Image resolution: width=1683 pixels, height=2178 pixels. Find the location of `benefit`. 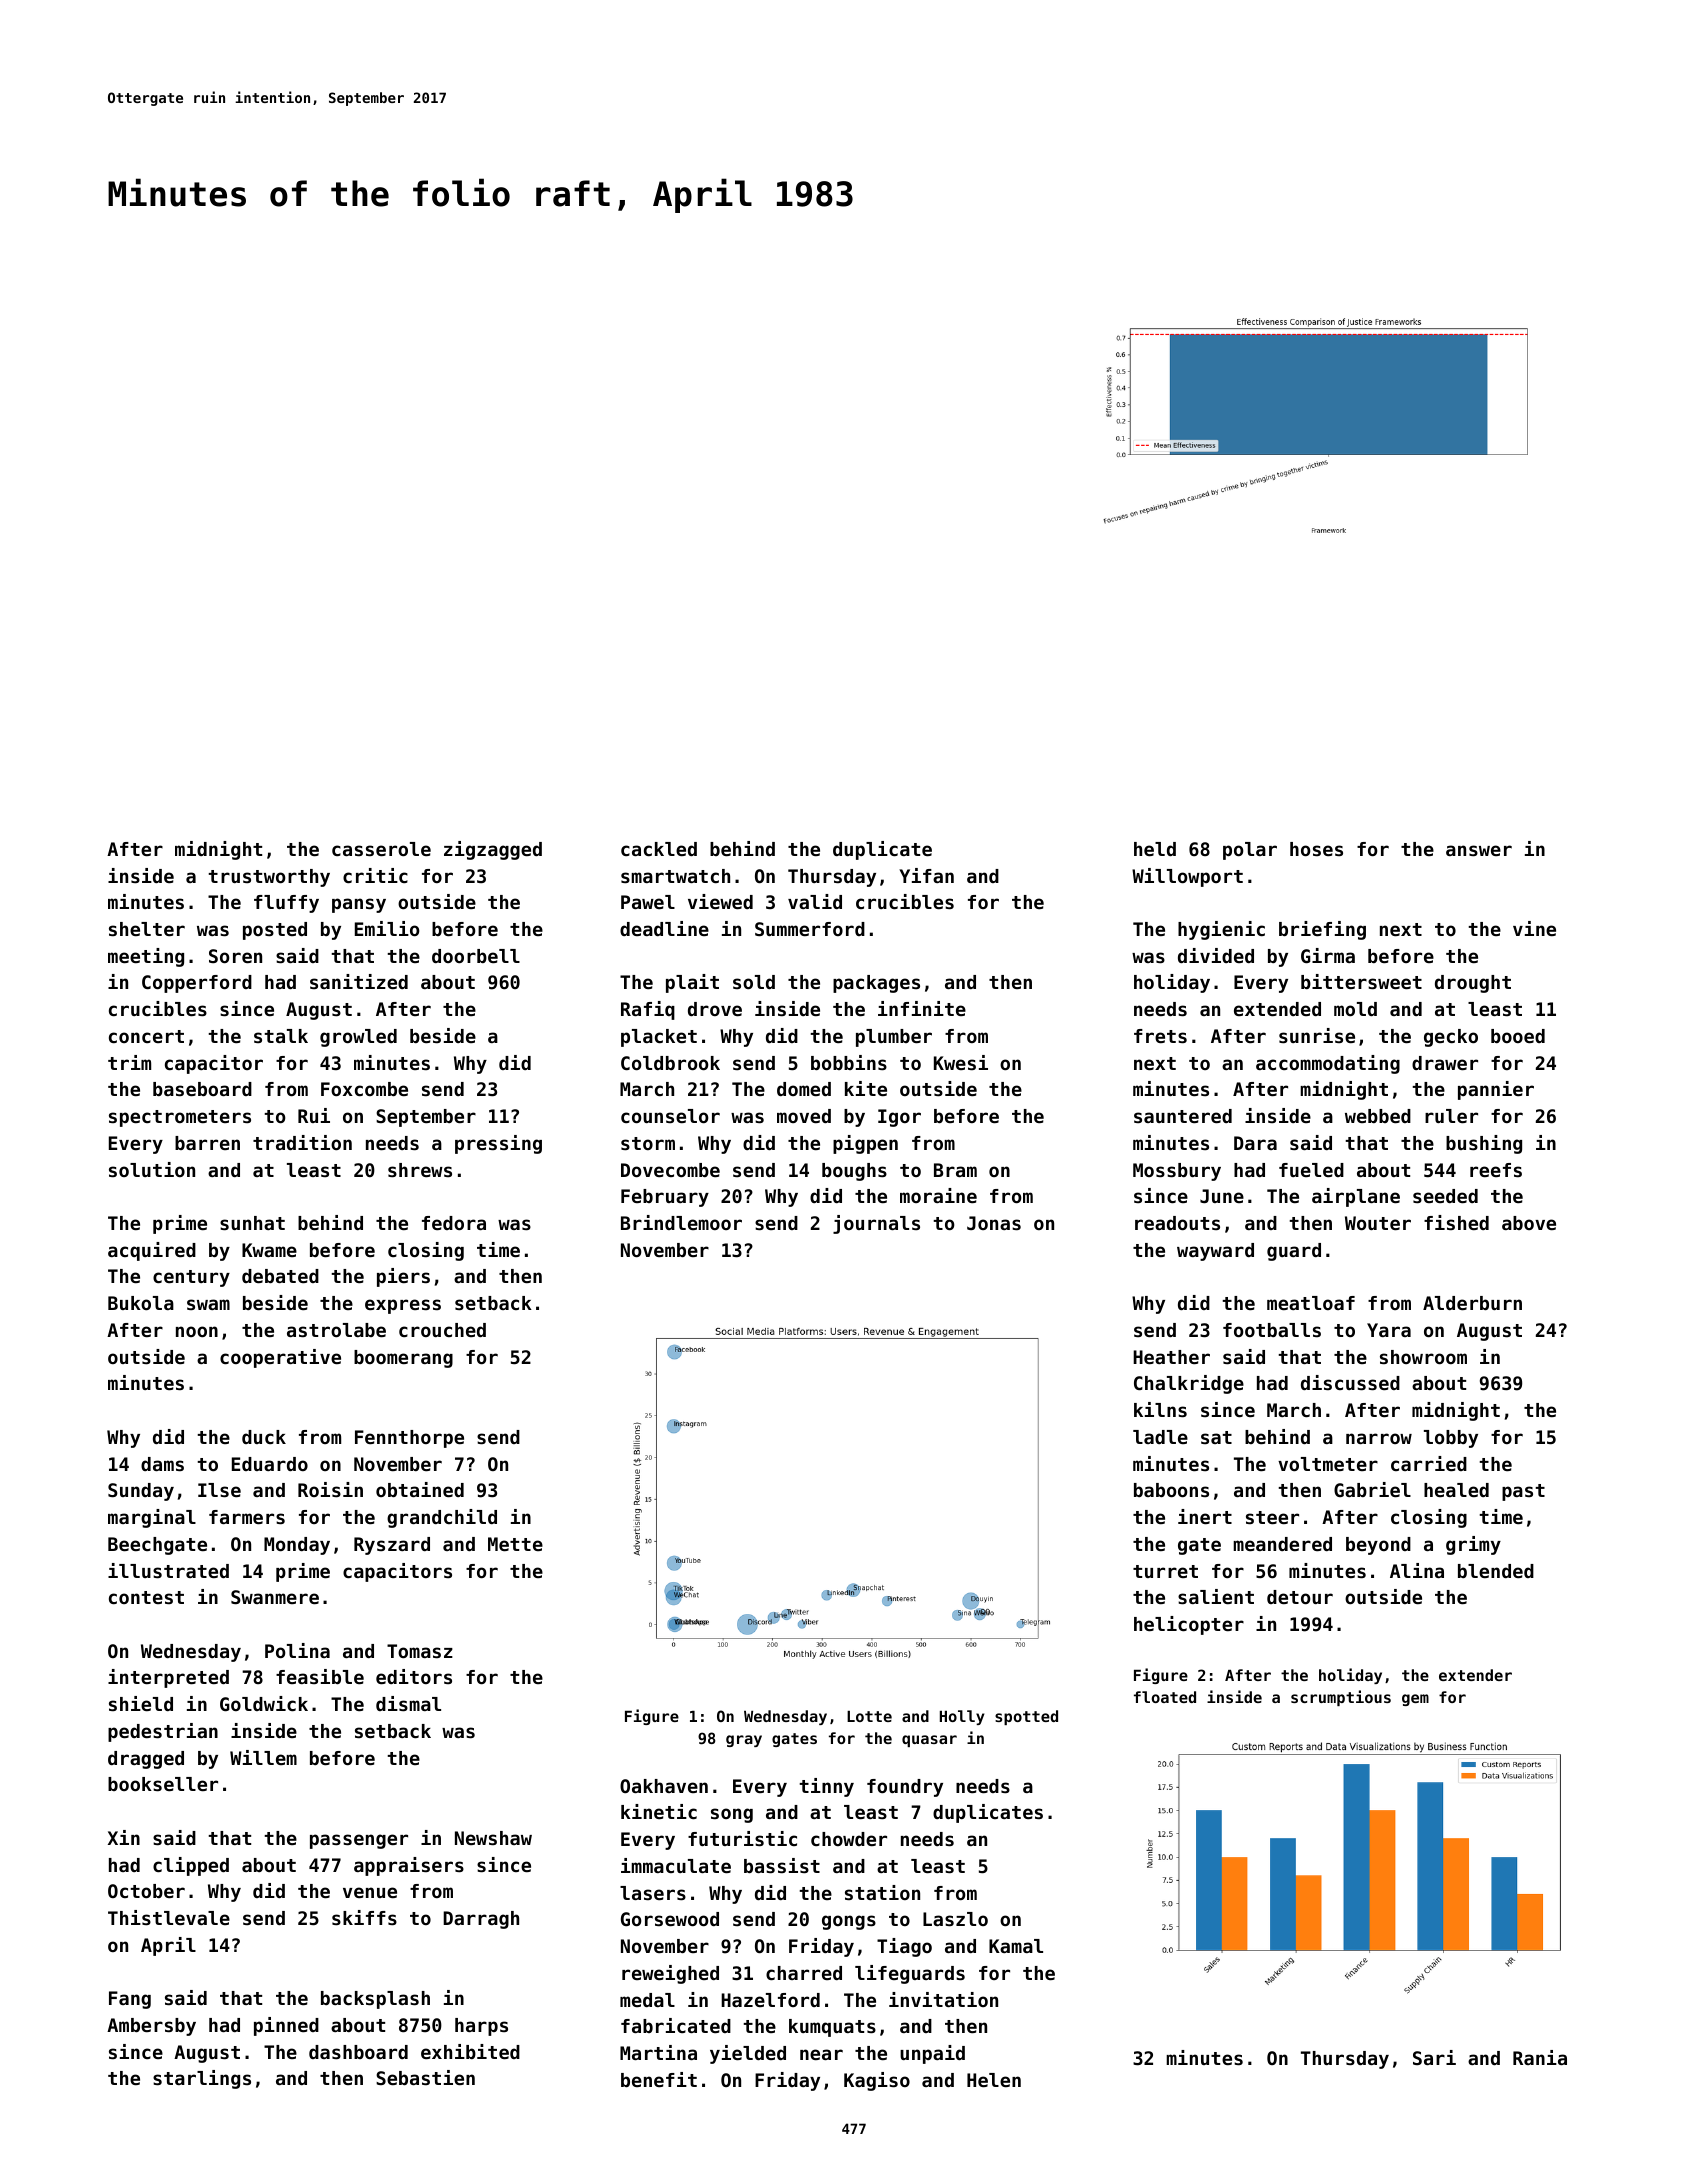

benefit is located at coordinates (659, 2079).
